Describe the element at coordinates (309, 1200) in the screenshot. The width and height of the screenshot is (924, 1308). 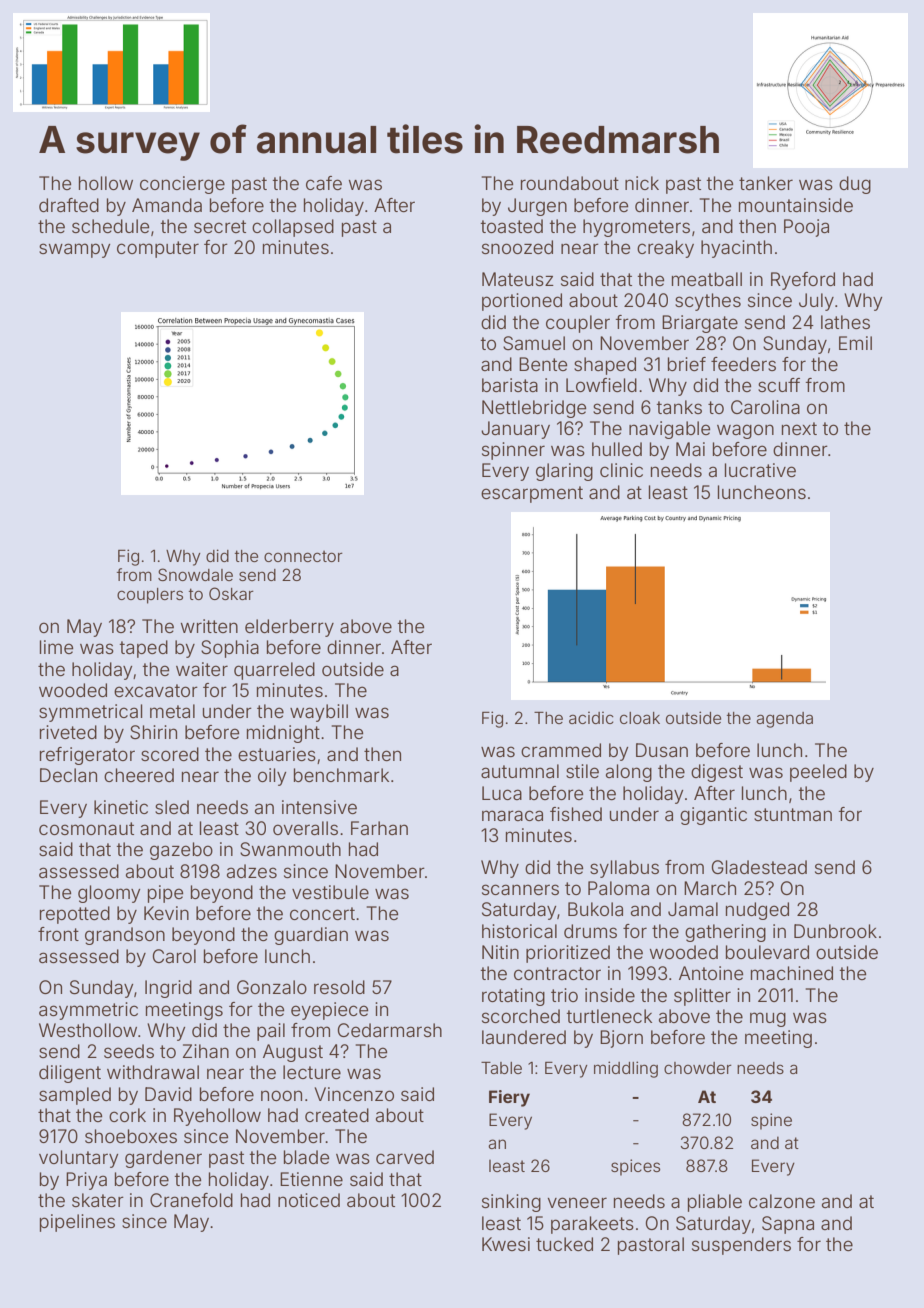
I see `noticed` at that location.
